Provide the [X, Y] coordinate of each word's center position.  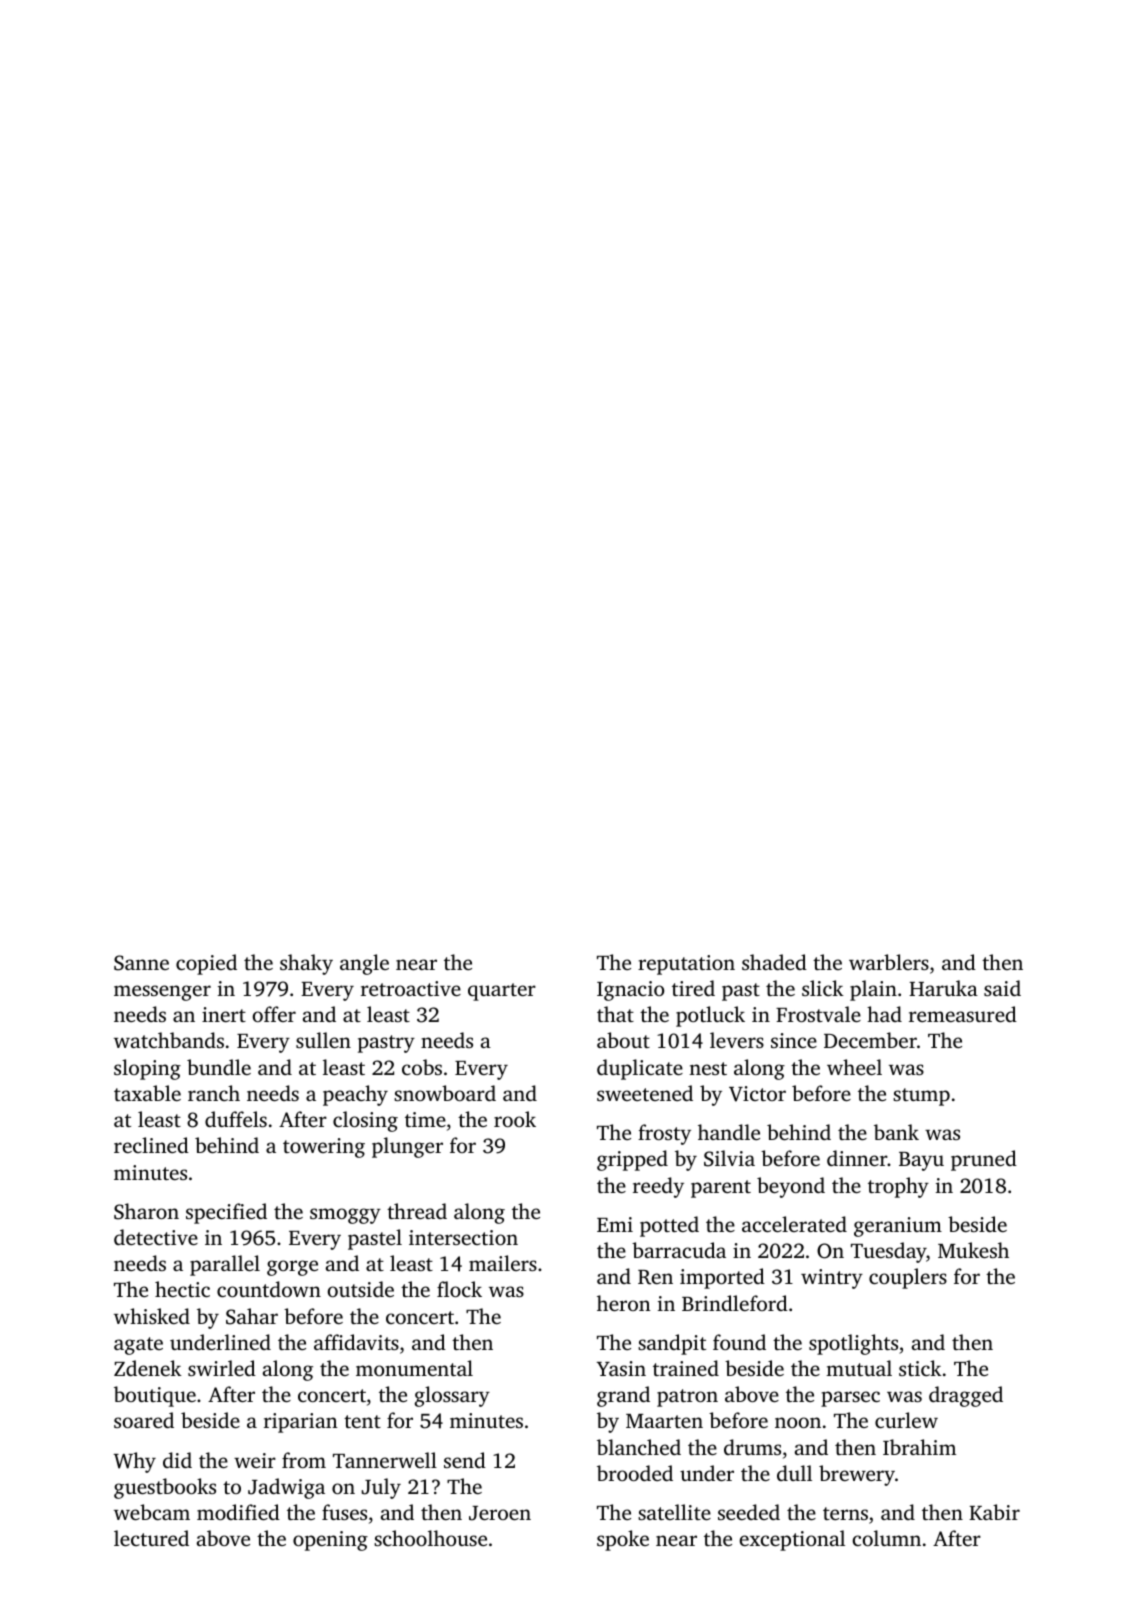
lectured [151, 1538]
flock [459, 1289]
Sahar [252, 1316]
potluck [710, 1016]
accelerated [794, 1224]
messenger [162, 993]
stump [921, 1097]
